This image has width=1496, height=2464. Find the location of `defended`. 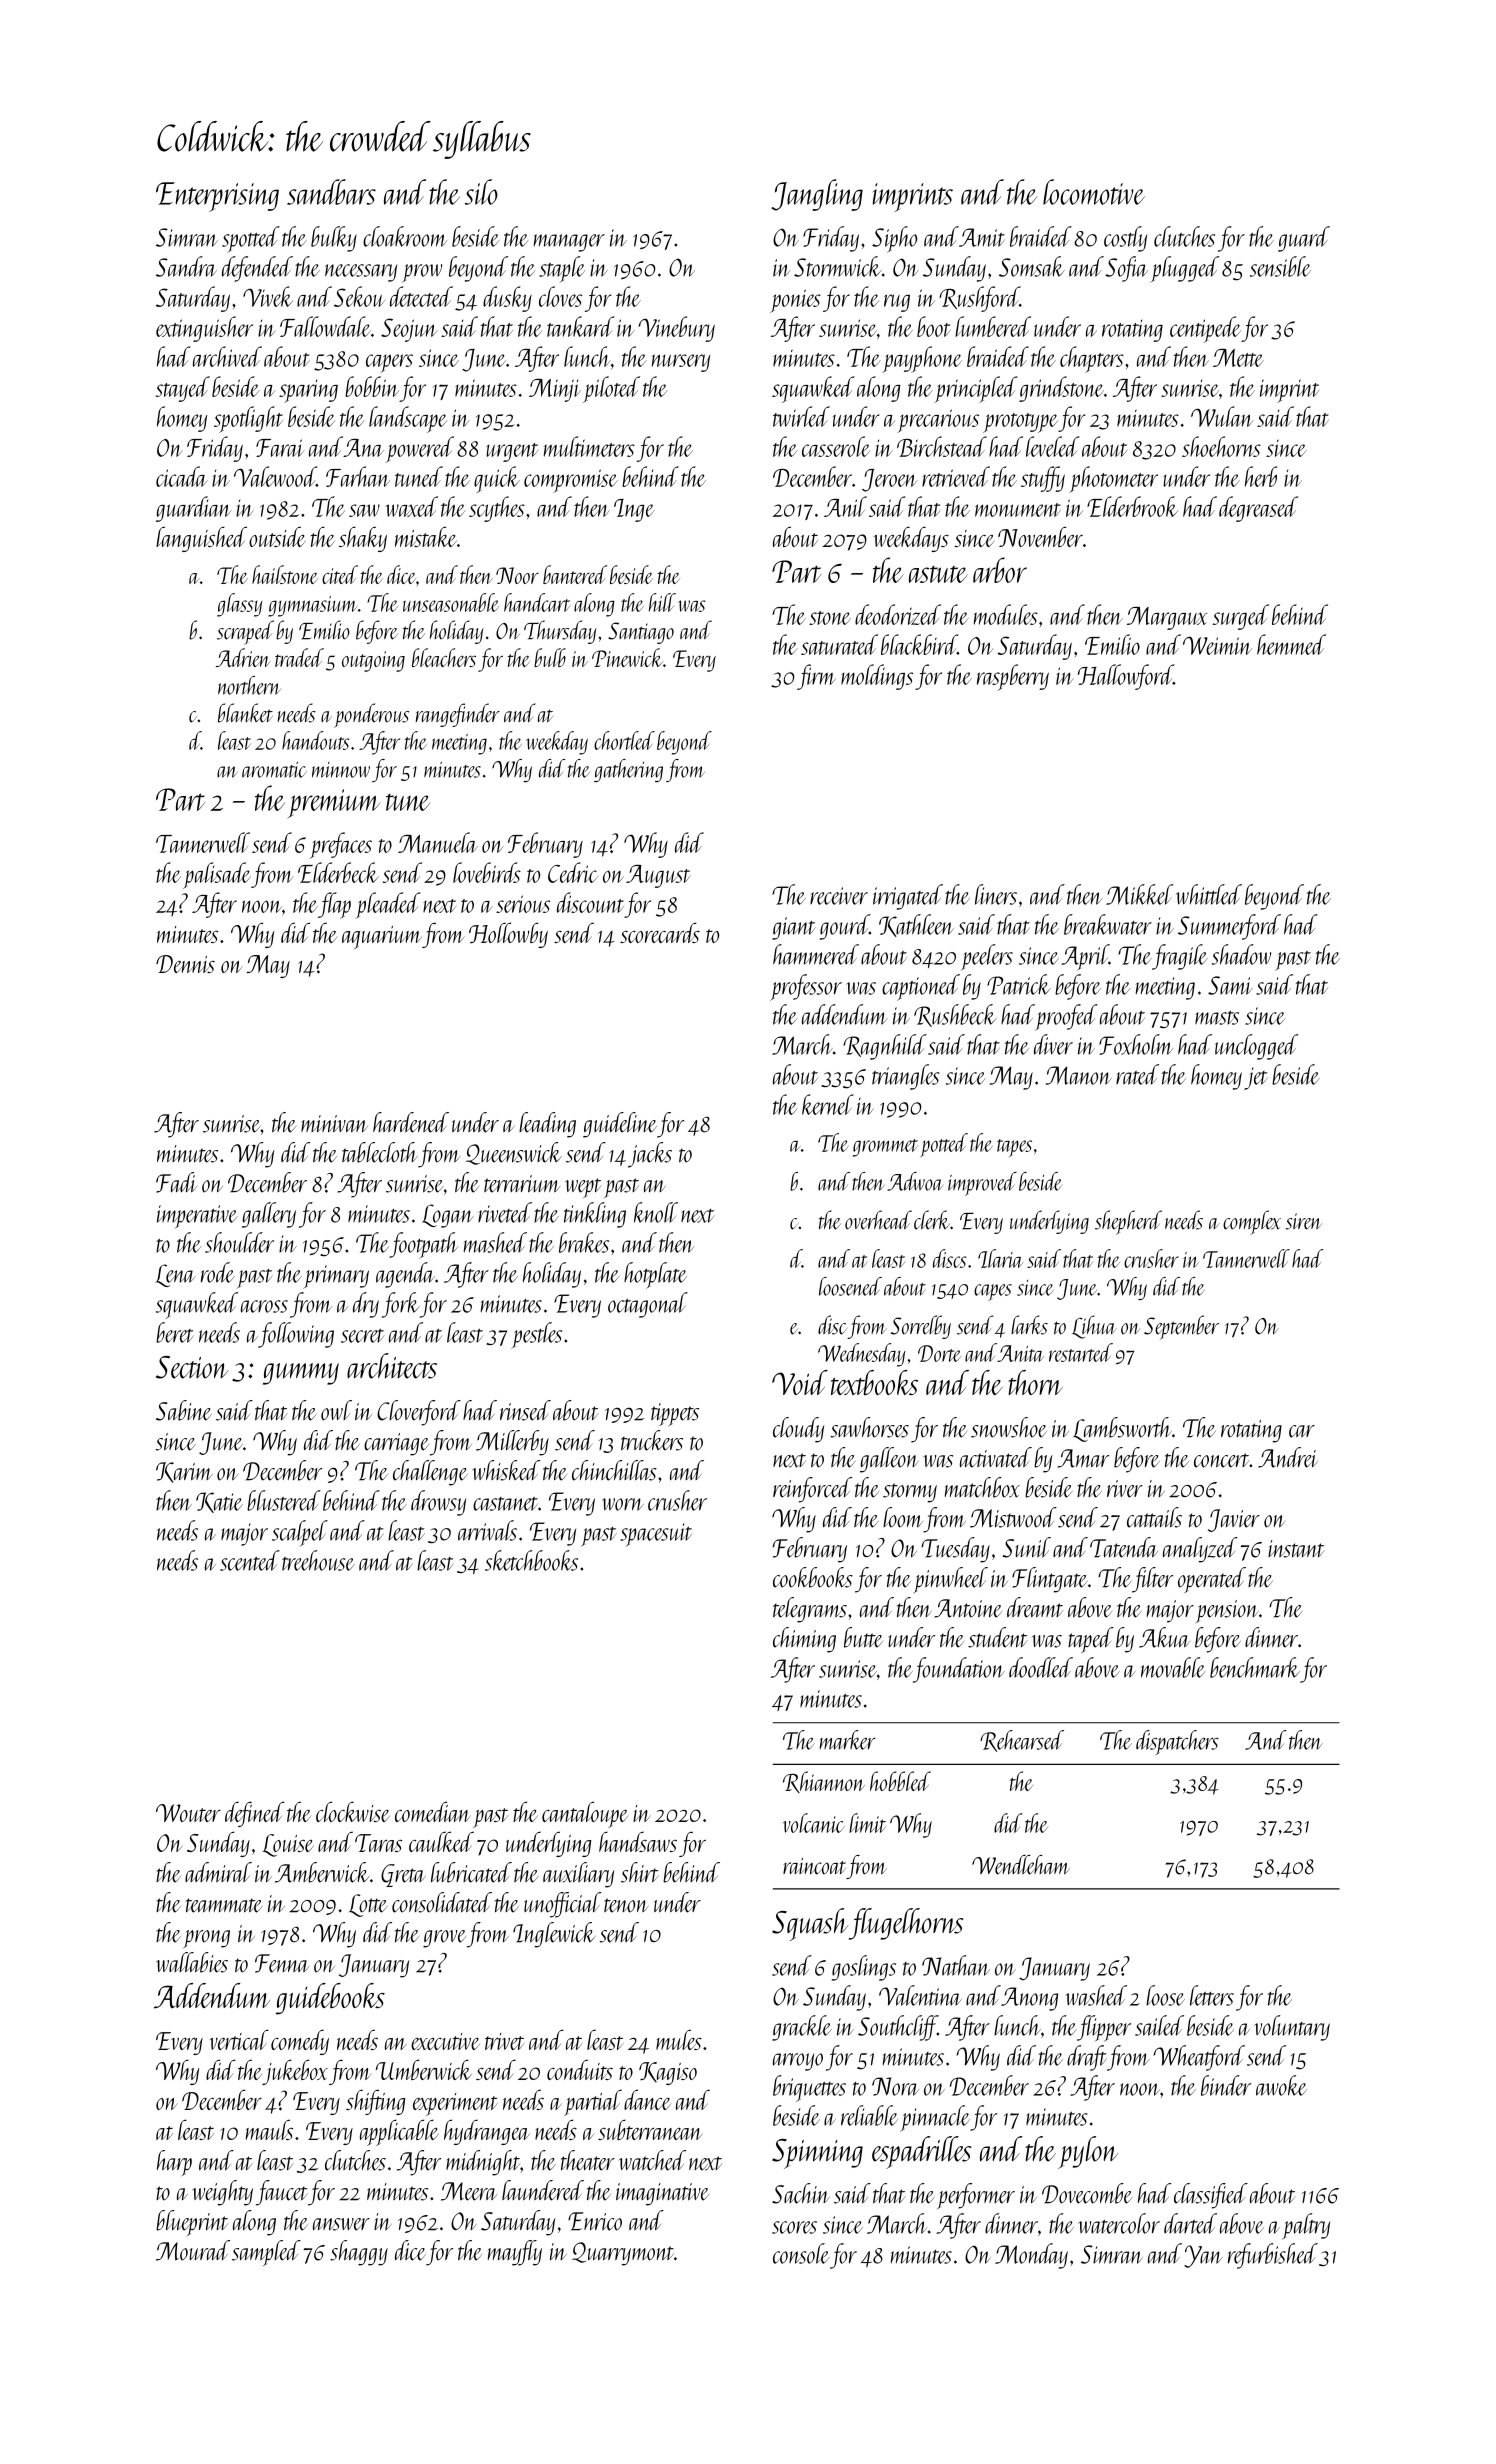

defended is located at coordinates (257, 269).
